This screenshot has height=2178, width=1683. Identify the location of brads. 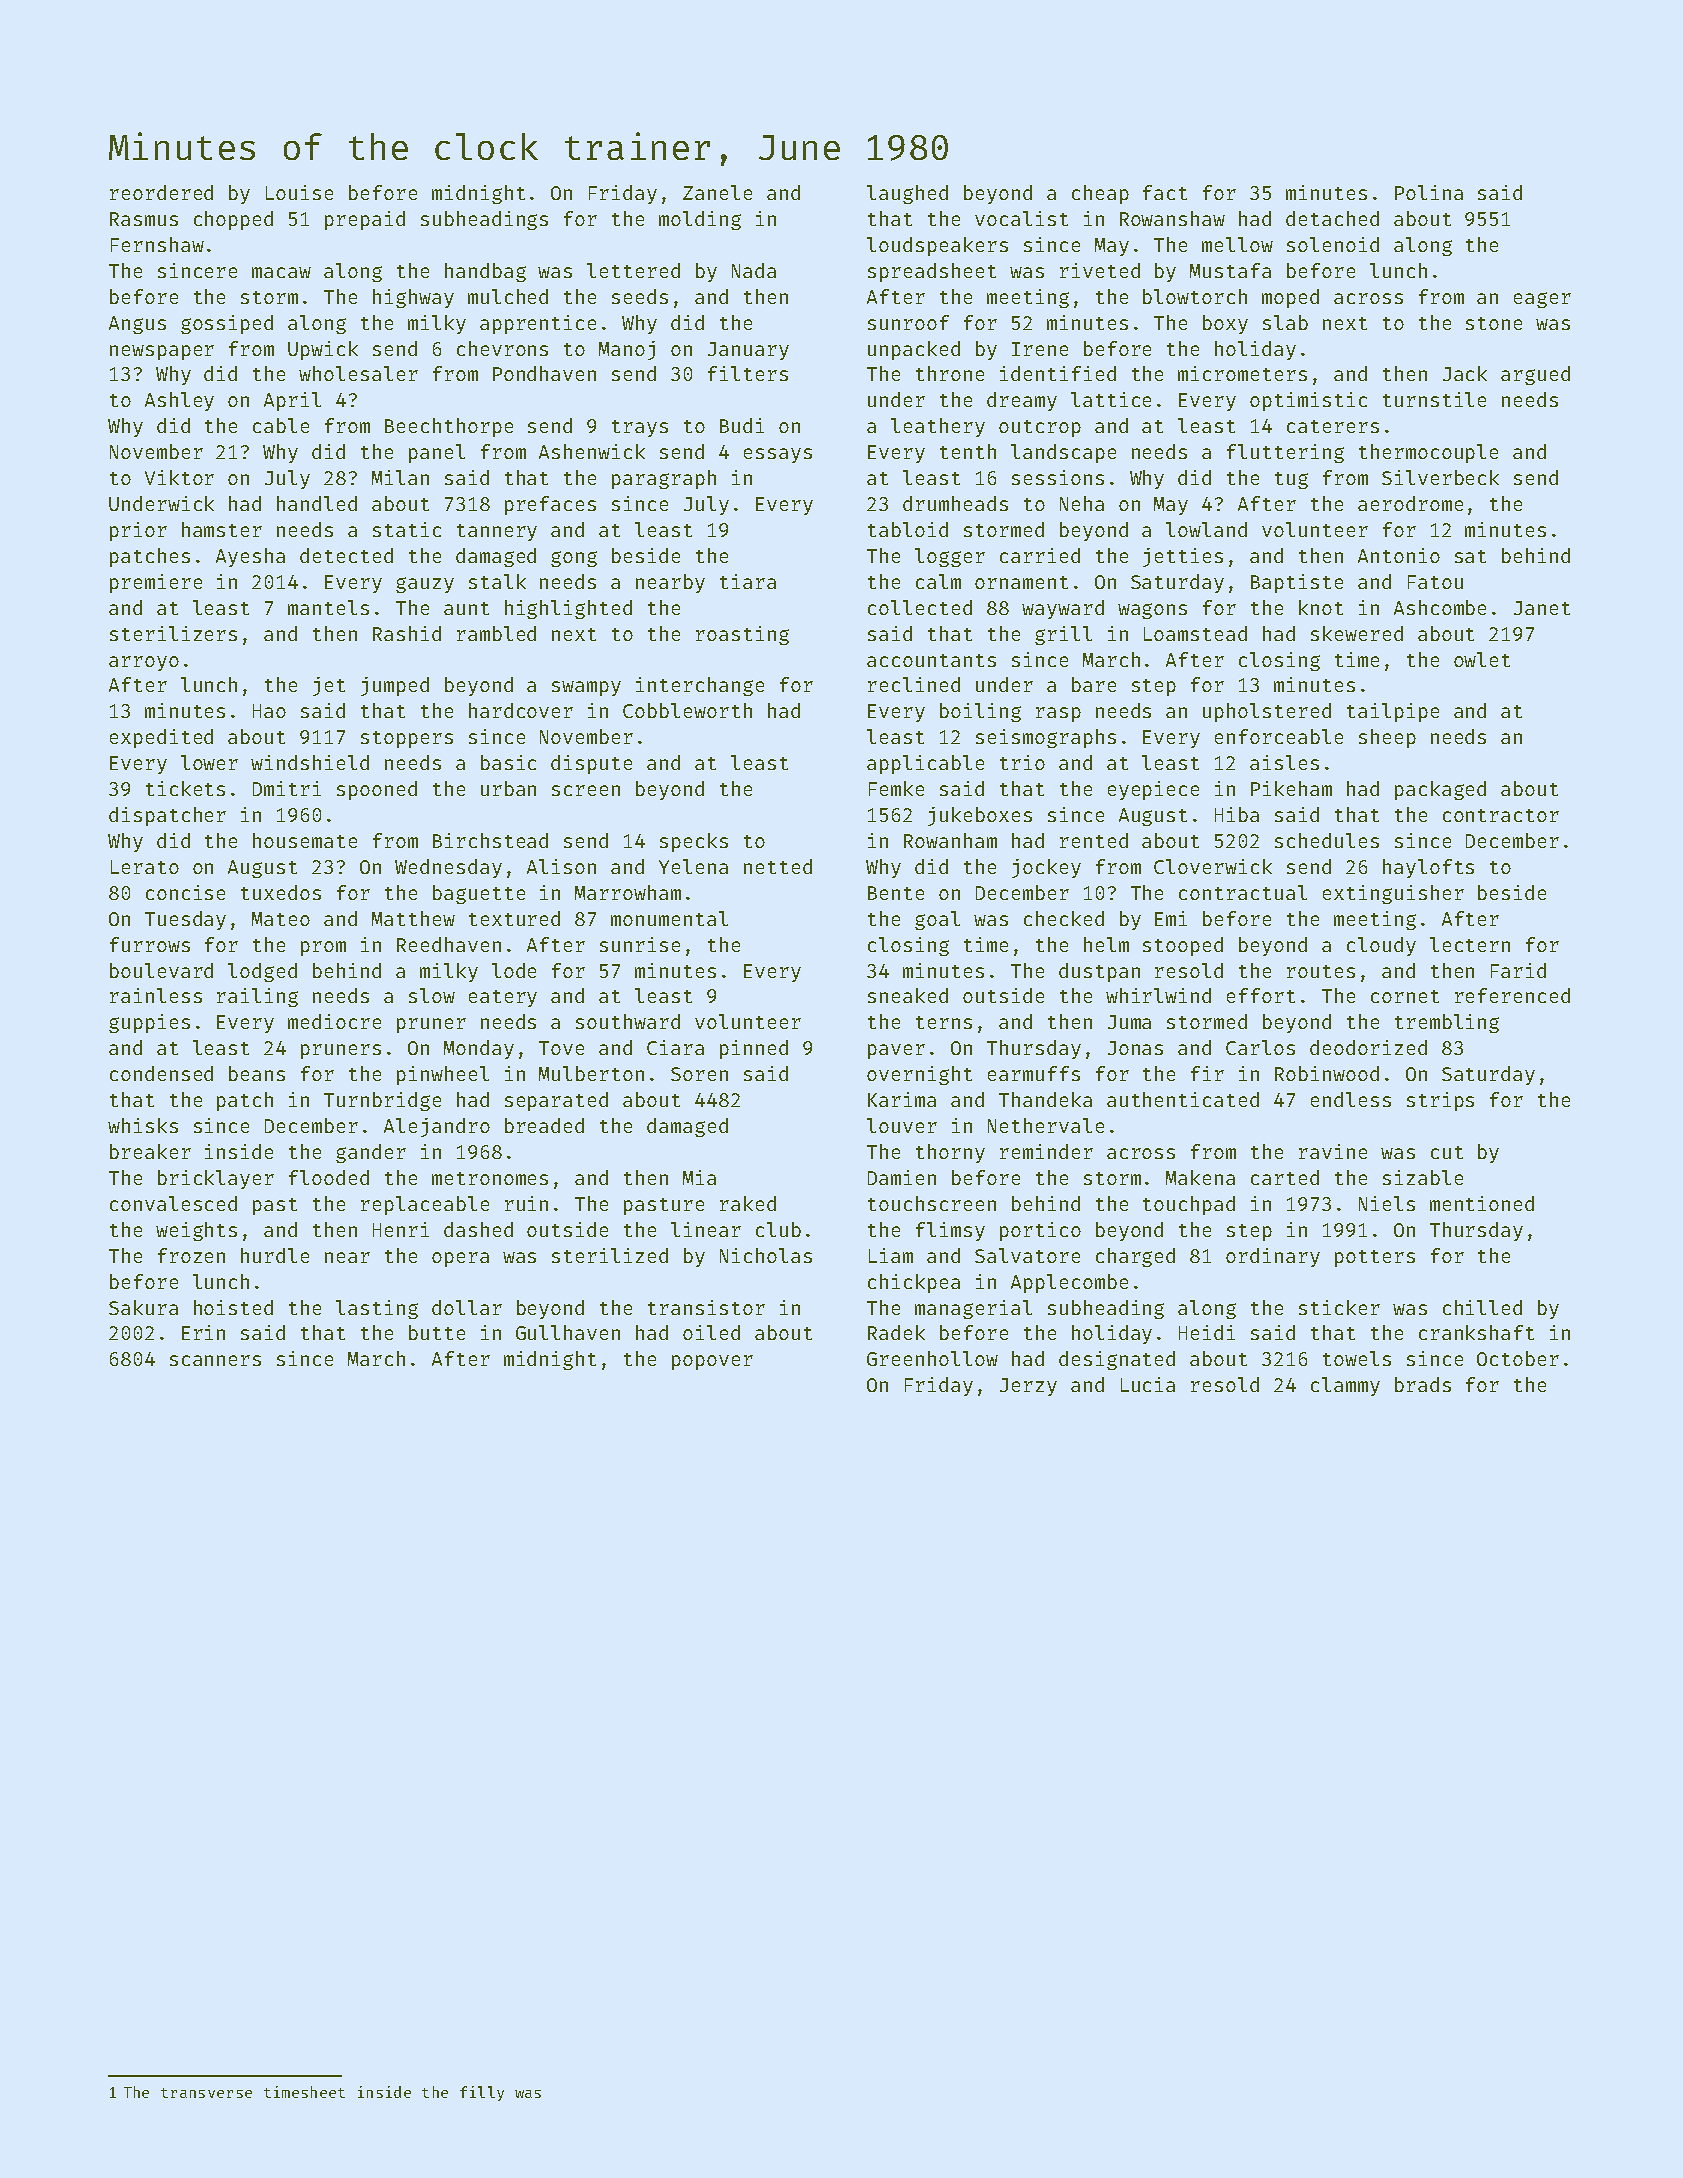
(1423, 1384).
